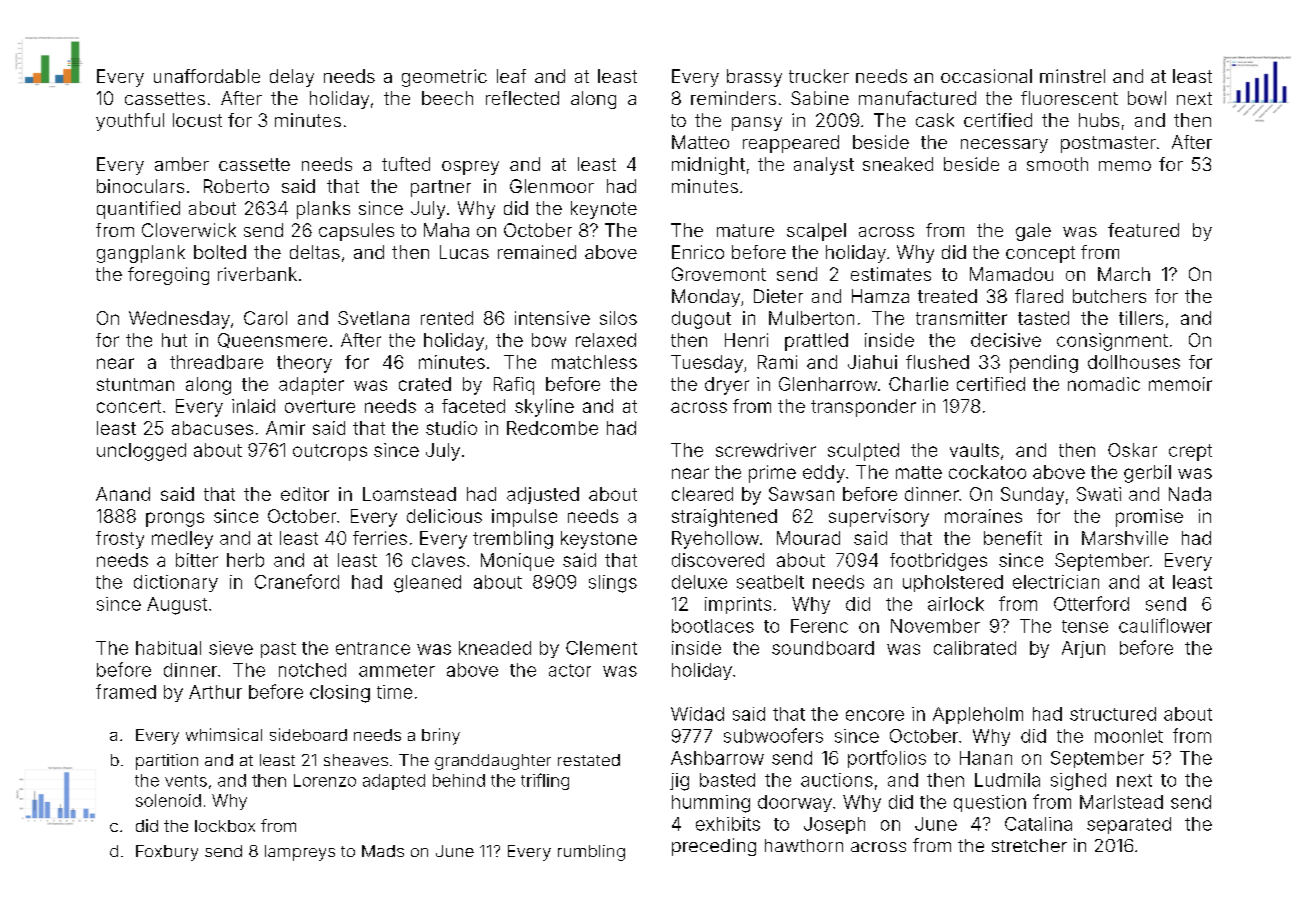 This screenshot has width=1308, height=924. I want to click on minstrel, so click(1072, 76).
